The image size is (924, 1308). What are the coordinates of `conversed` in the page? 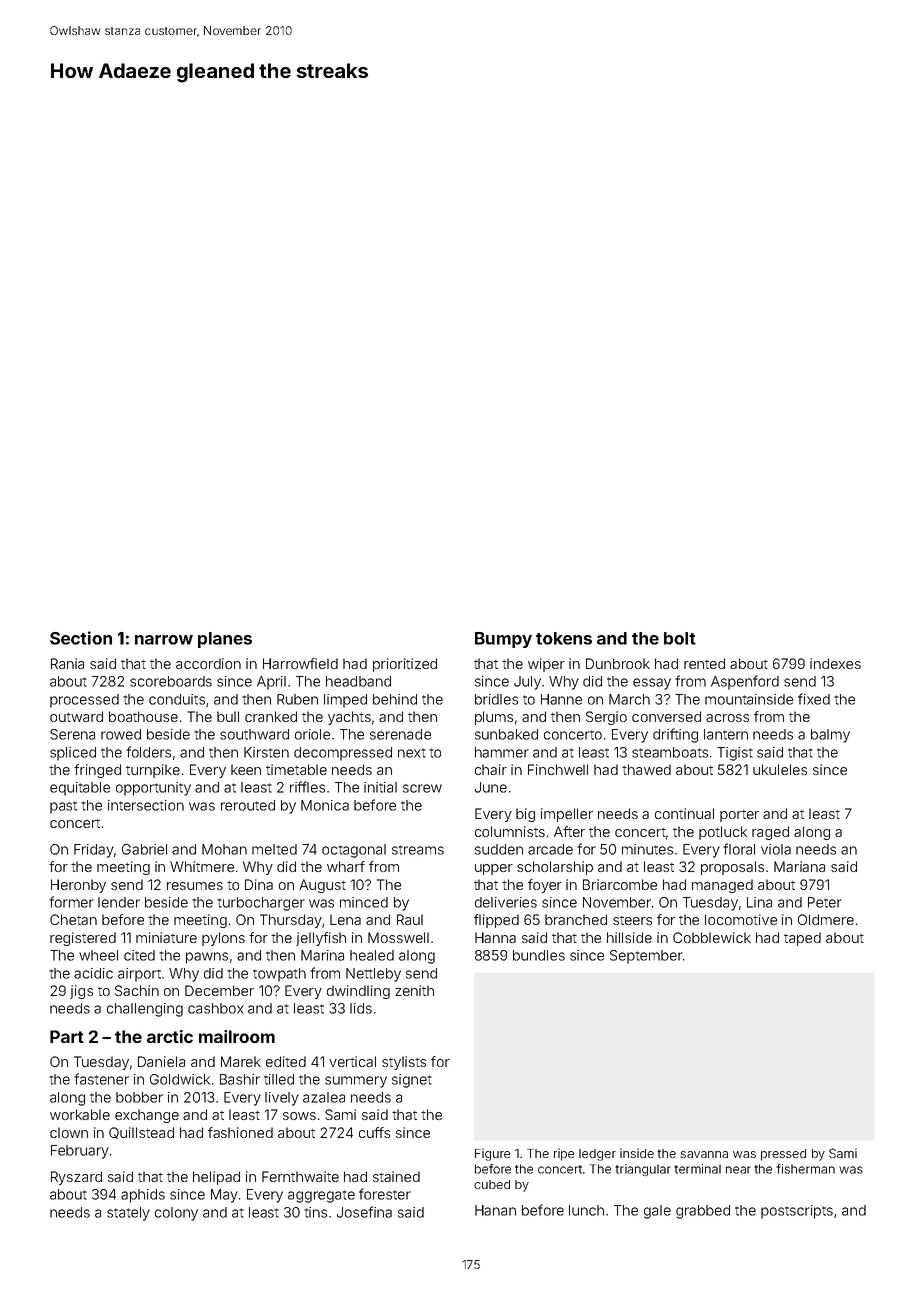 It's located at (666, 716).
